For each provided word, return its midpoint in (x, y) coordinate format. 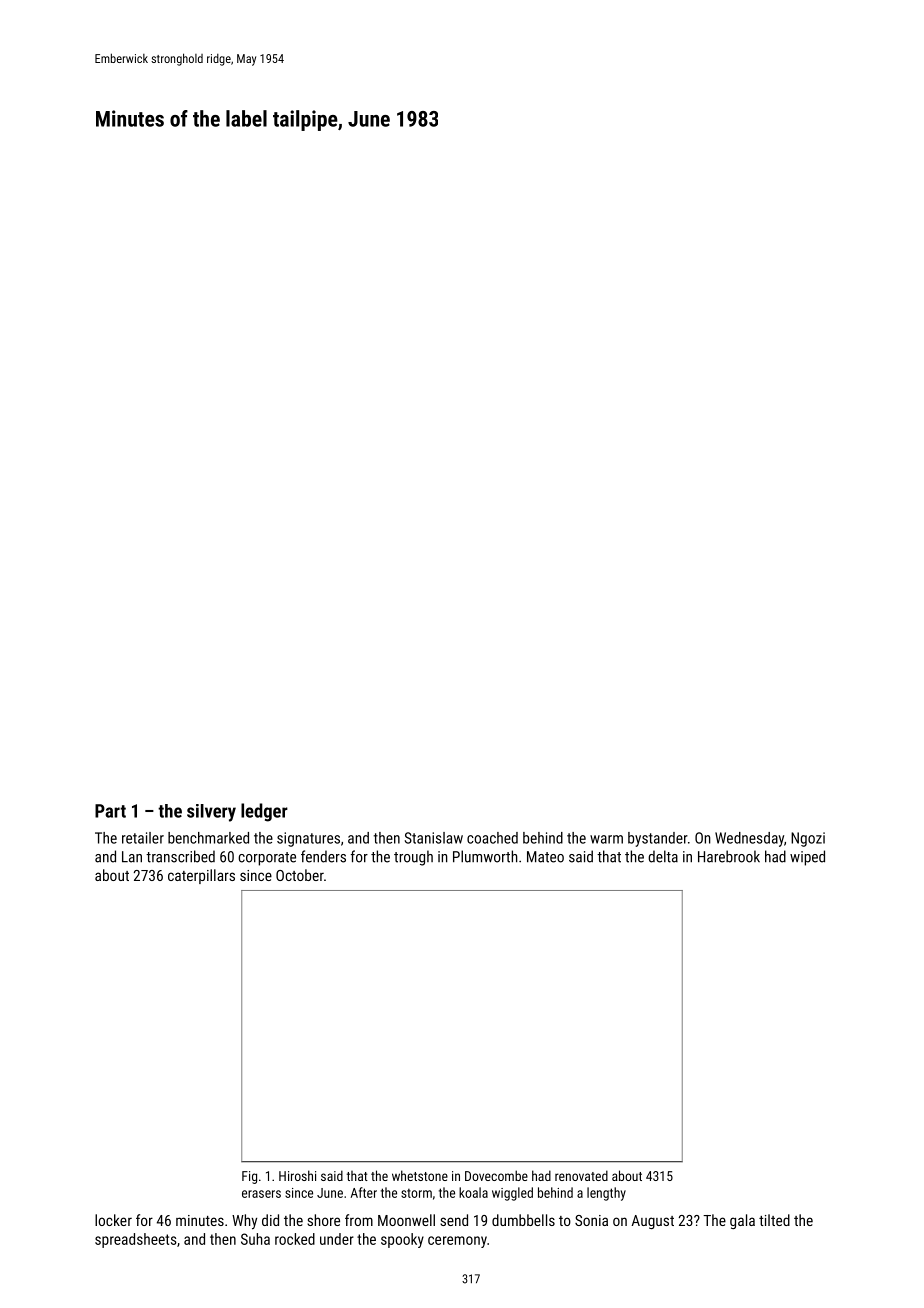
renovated (581, 1175)
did (270, 1220)
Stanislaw (434, 838)
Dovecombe (496, 1175)
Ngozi (808, 839)
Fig (249, 1177)
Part (110, 811)
